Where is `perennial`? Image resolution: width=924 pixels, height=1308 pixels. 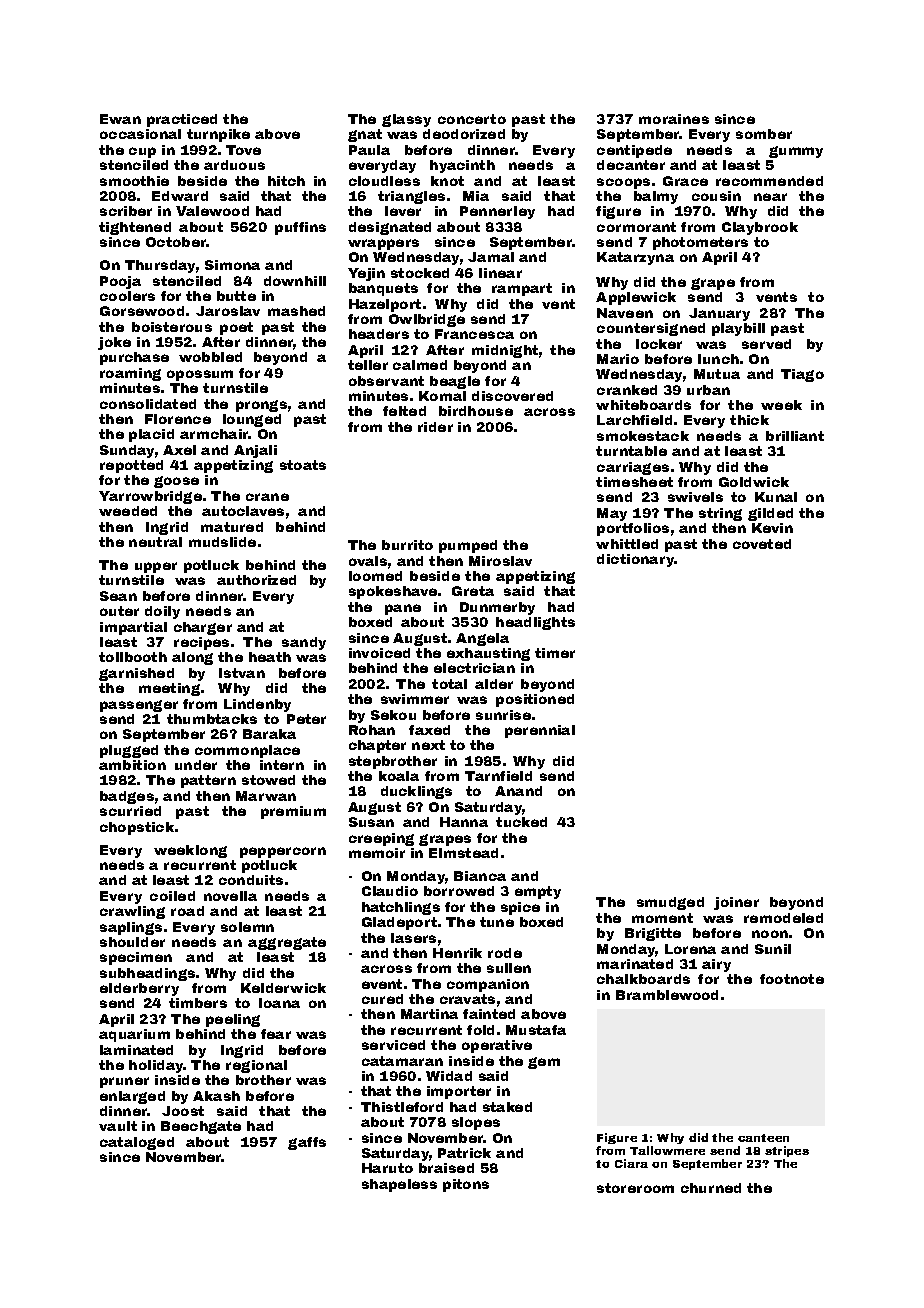 perennial is located at coordinates (540, 731).
